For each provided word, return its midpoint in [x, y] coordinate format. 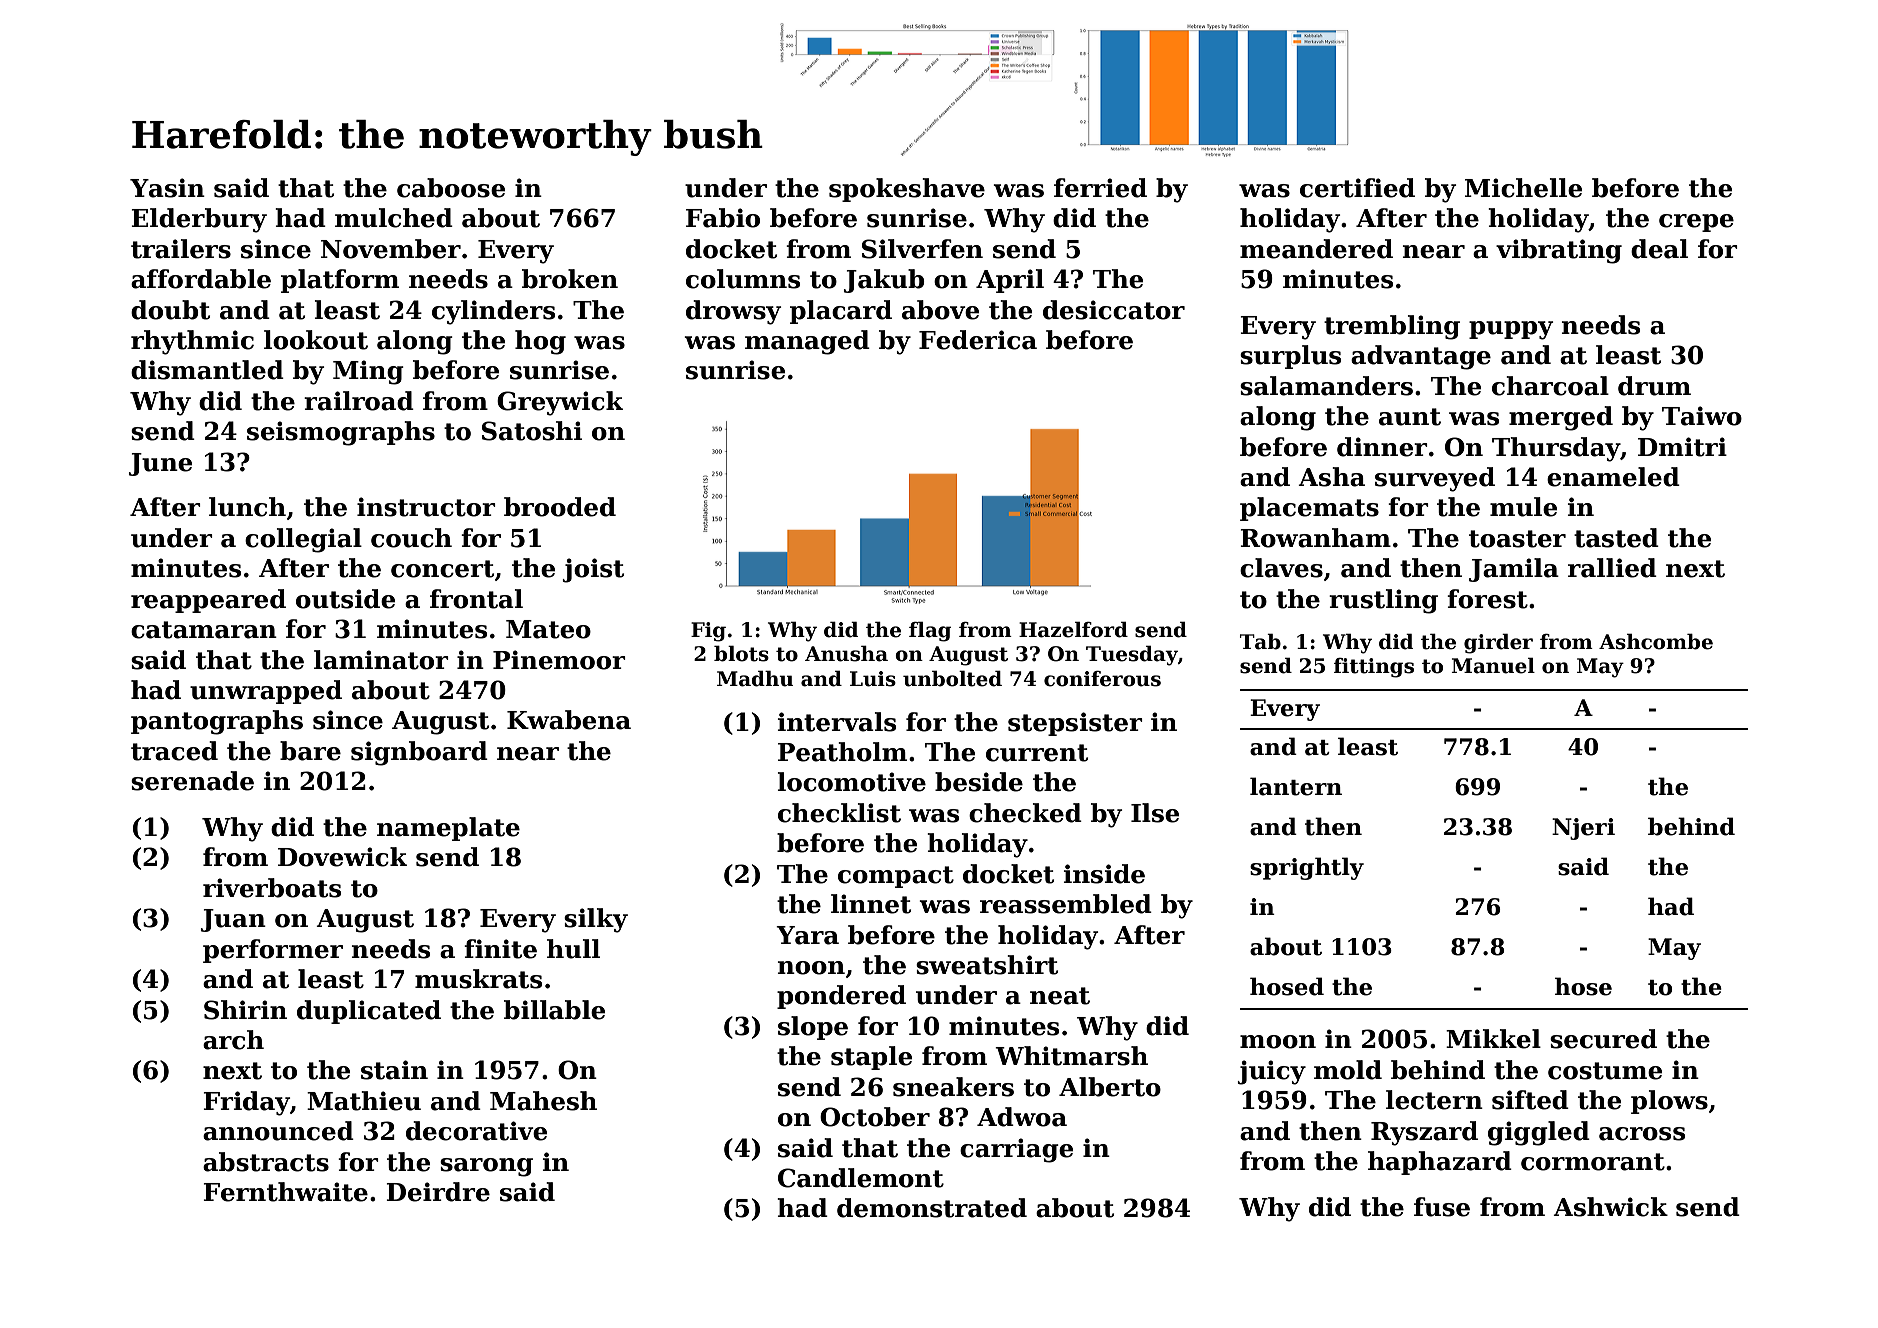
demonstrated [932, 1208]
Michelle [1523, 188]
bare [310, 751]
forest [1487, 599]
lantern [1296, 786]
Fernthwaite [285, 1192]
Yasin [167, 188]
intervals [836, 722]
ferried [1100, 188]
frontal [476, 599]
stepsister [1075, 724]
